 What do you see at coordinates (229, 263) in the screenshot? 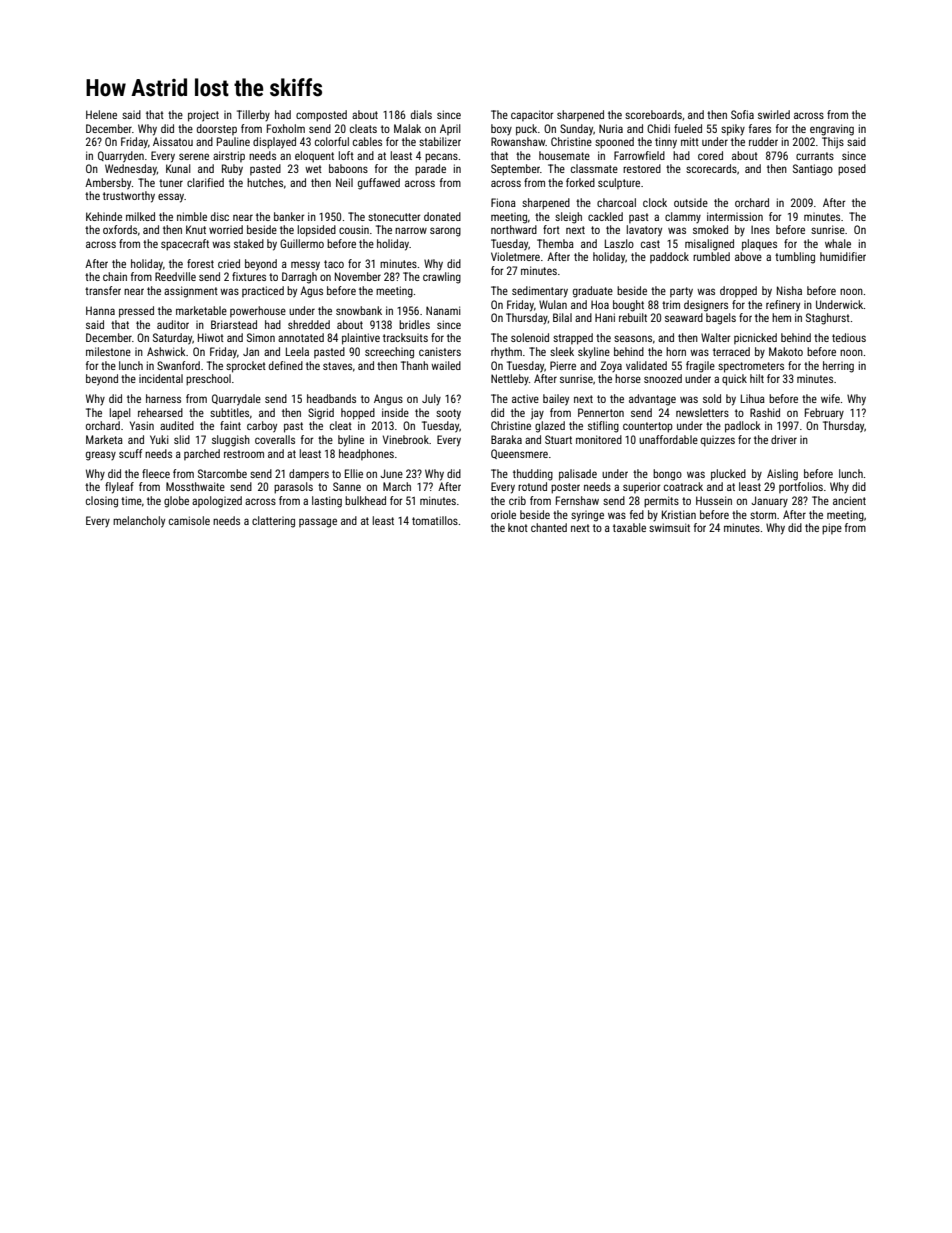
I see `cried` at bounding box center [229, 263].
